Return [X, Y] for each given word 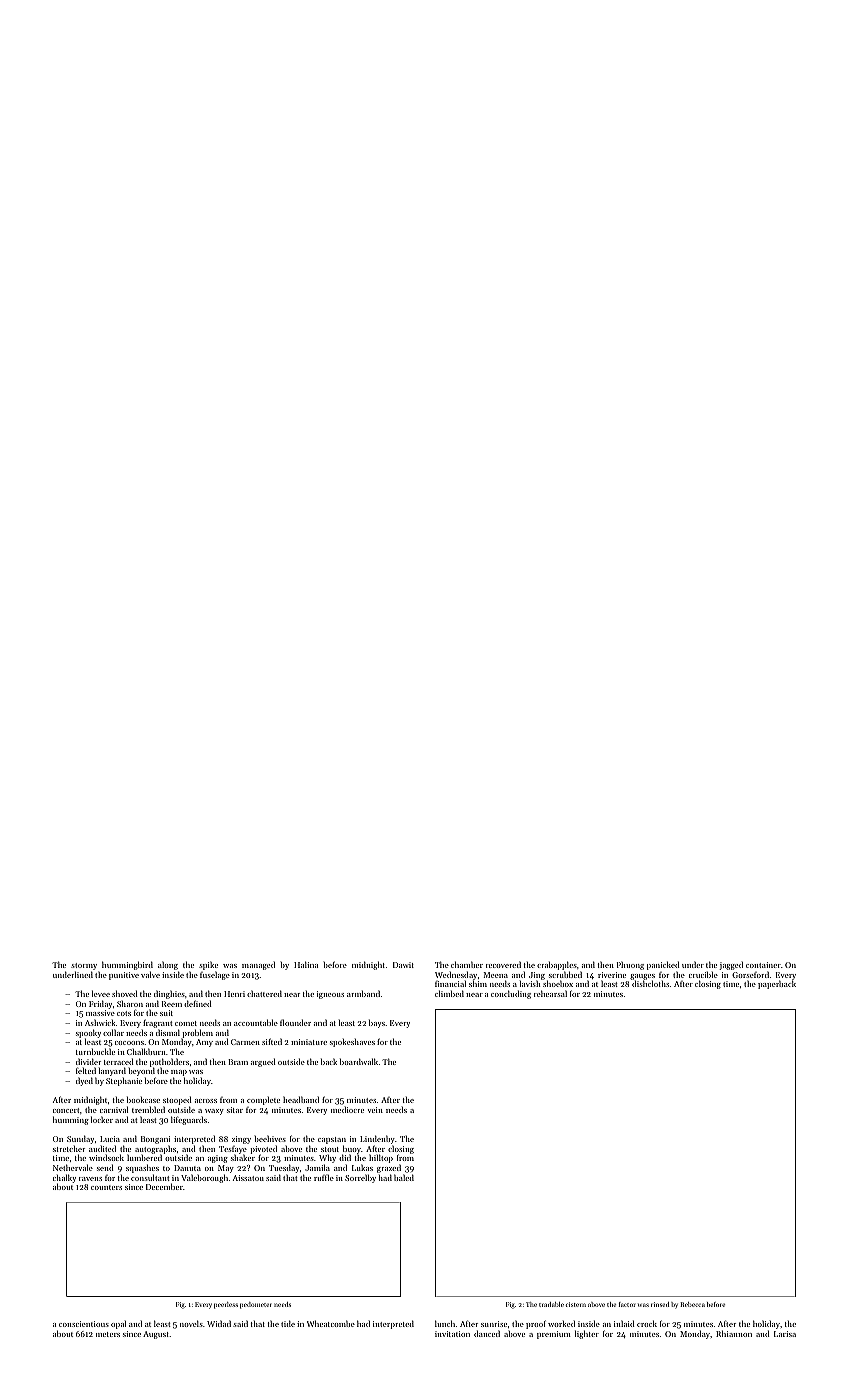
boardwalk [359, 1061]
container [763, 965]
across [206, 1101]
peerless [226, 1305]
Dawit [403, 965]
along [168, 965]
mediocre [347, 1109]
